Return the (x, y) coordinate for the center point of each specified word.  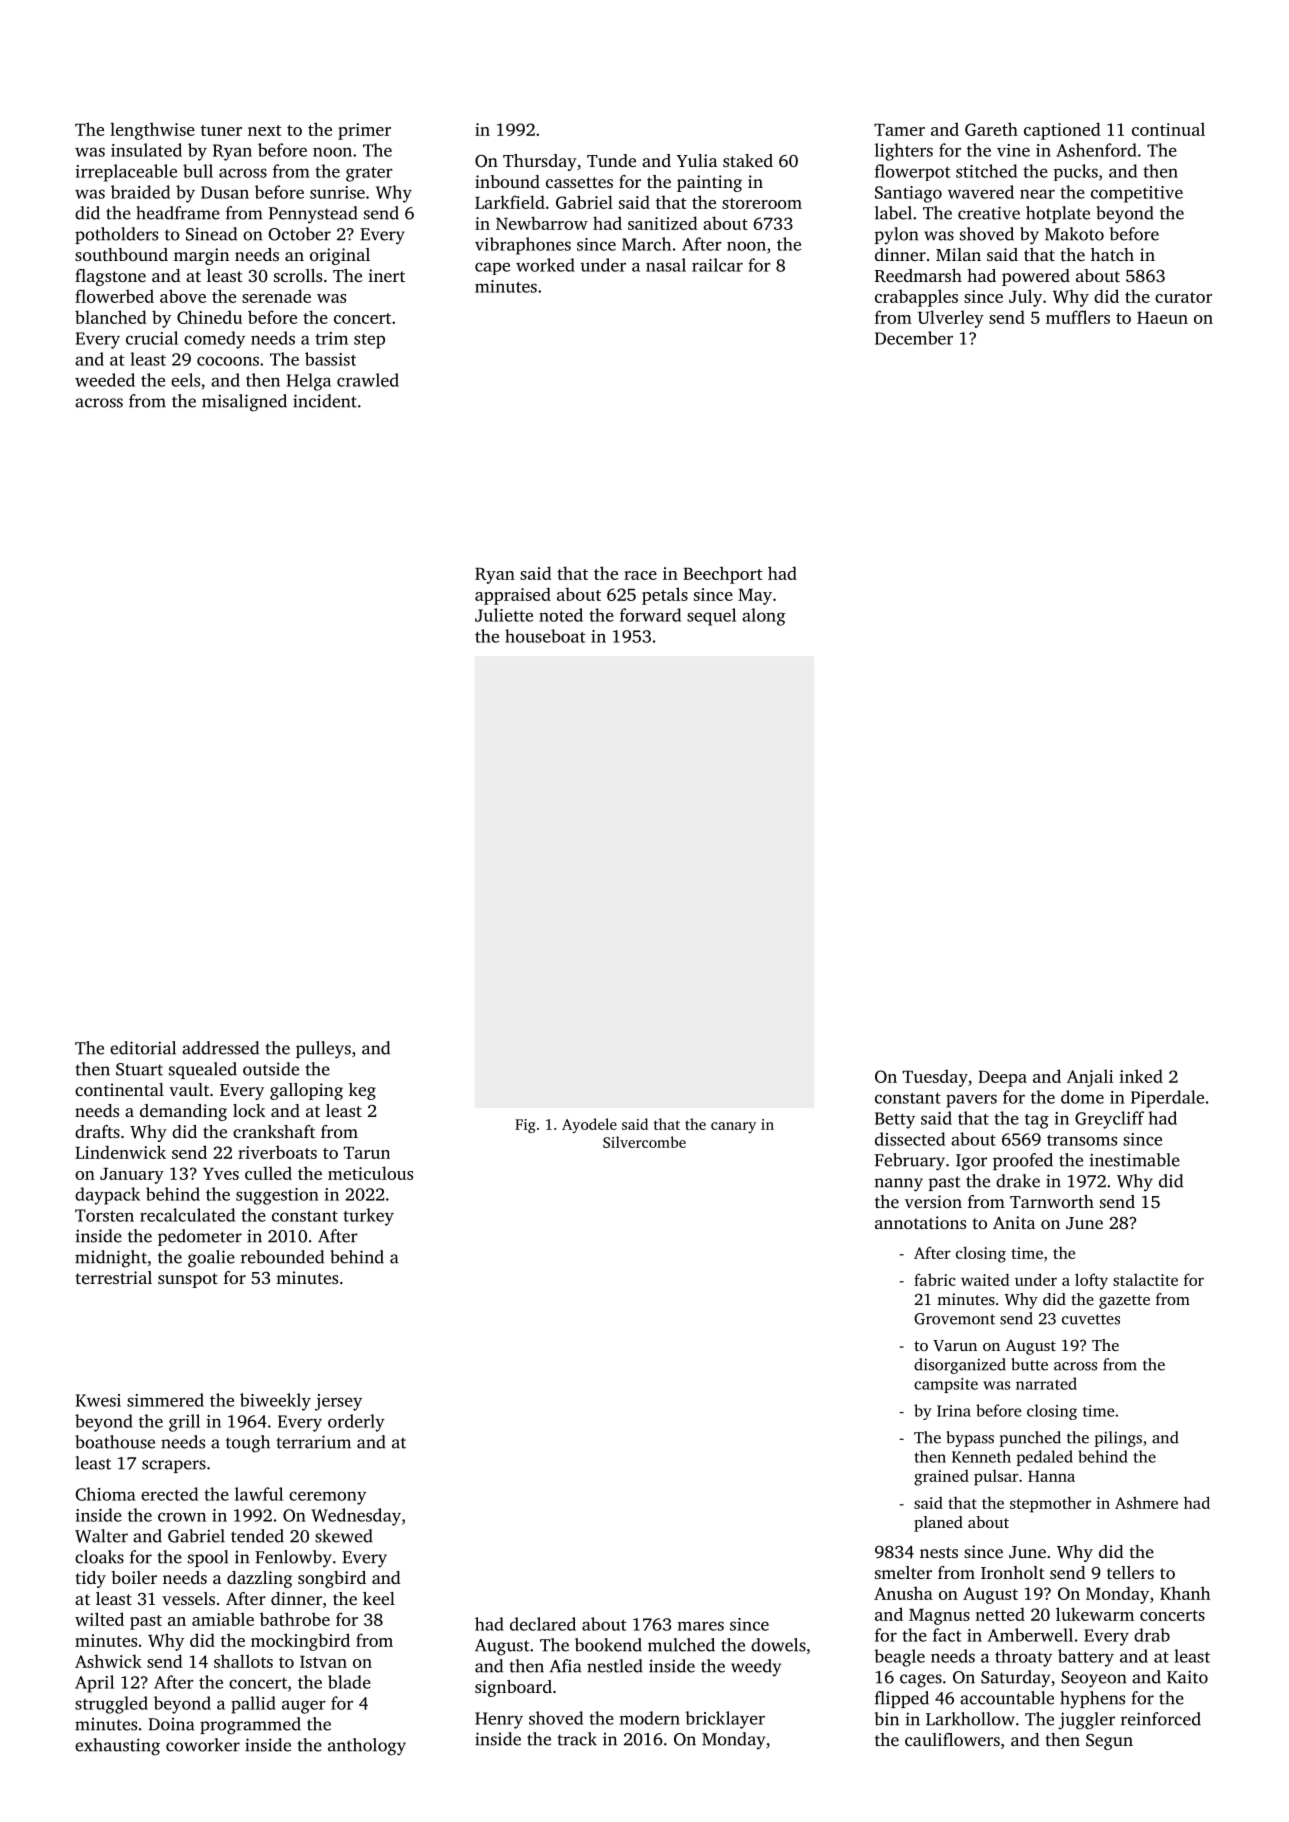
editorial (143, 1048)
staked (748, 160)
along (763, 617)
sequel (711, 617)
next (265, 130)
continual (1168, 129)
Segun (1109, 1742)
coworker (203, 1745)
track (577, 1739)
